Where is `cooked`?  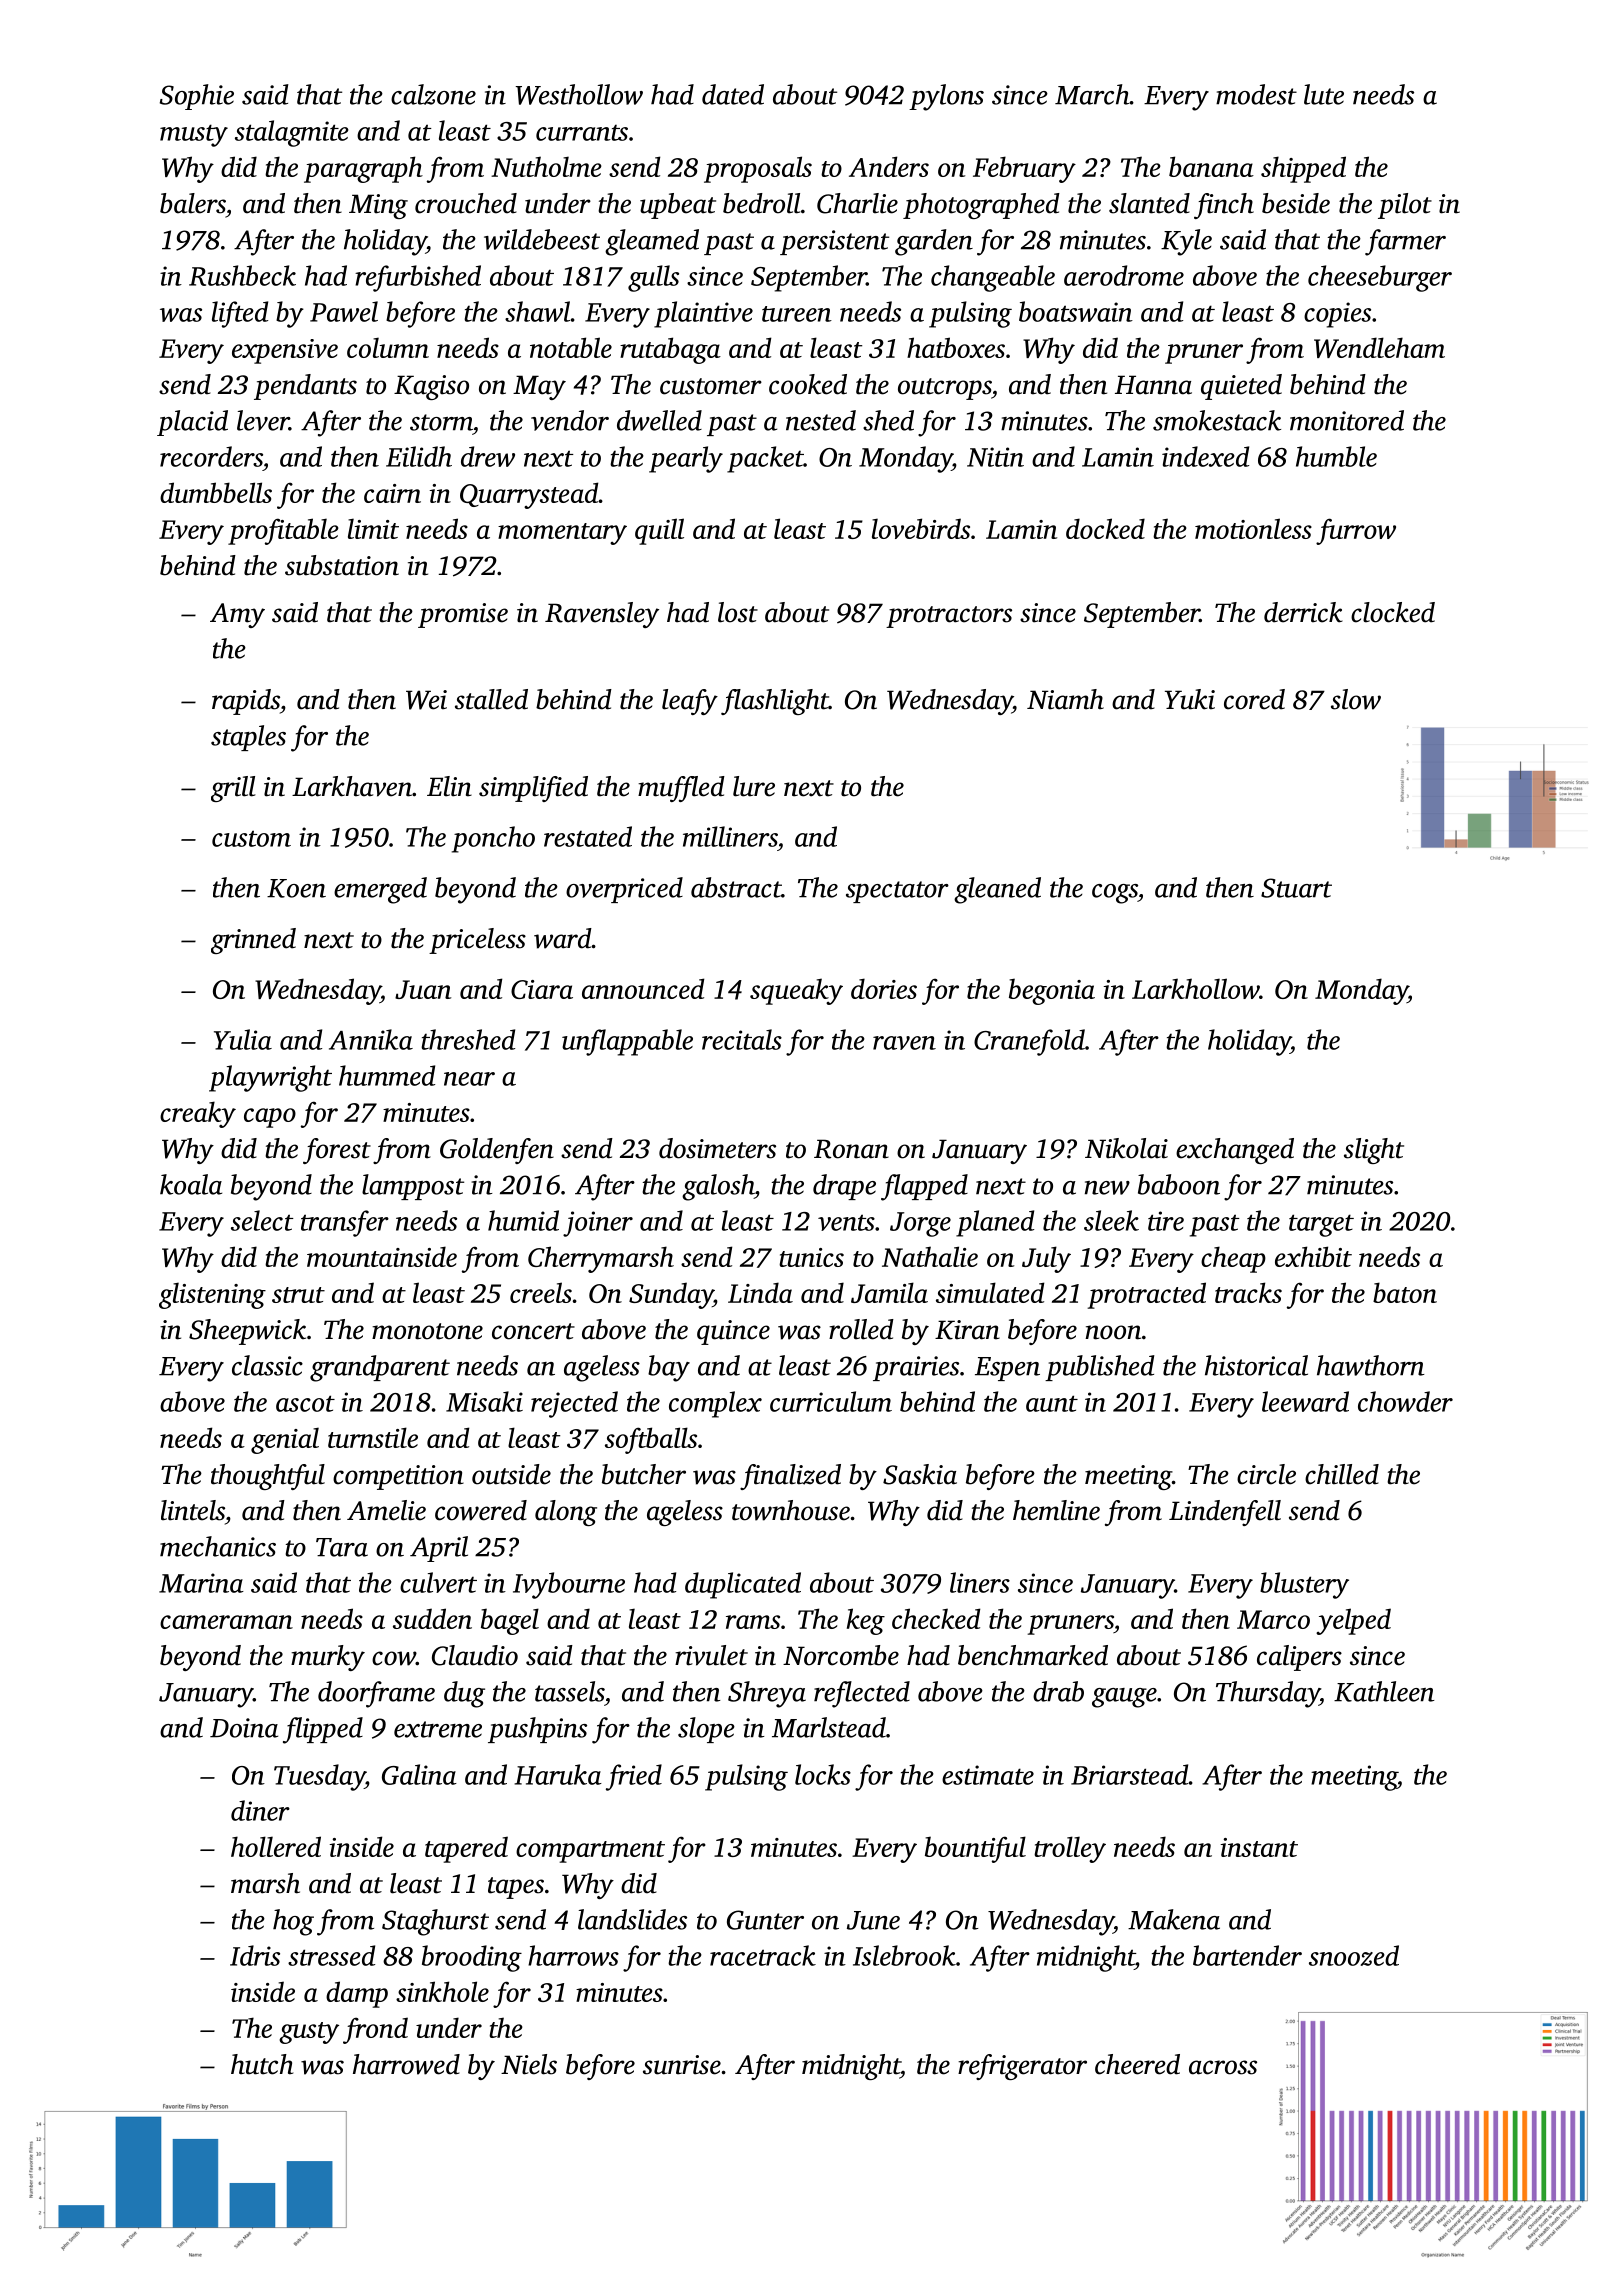
cooked is located at coordinates (808, 384).
